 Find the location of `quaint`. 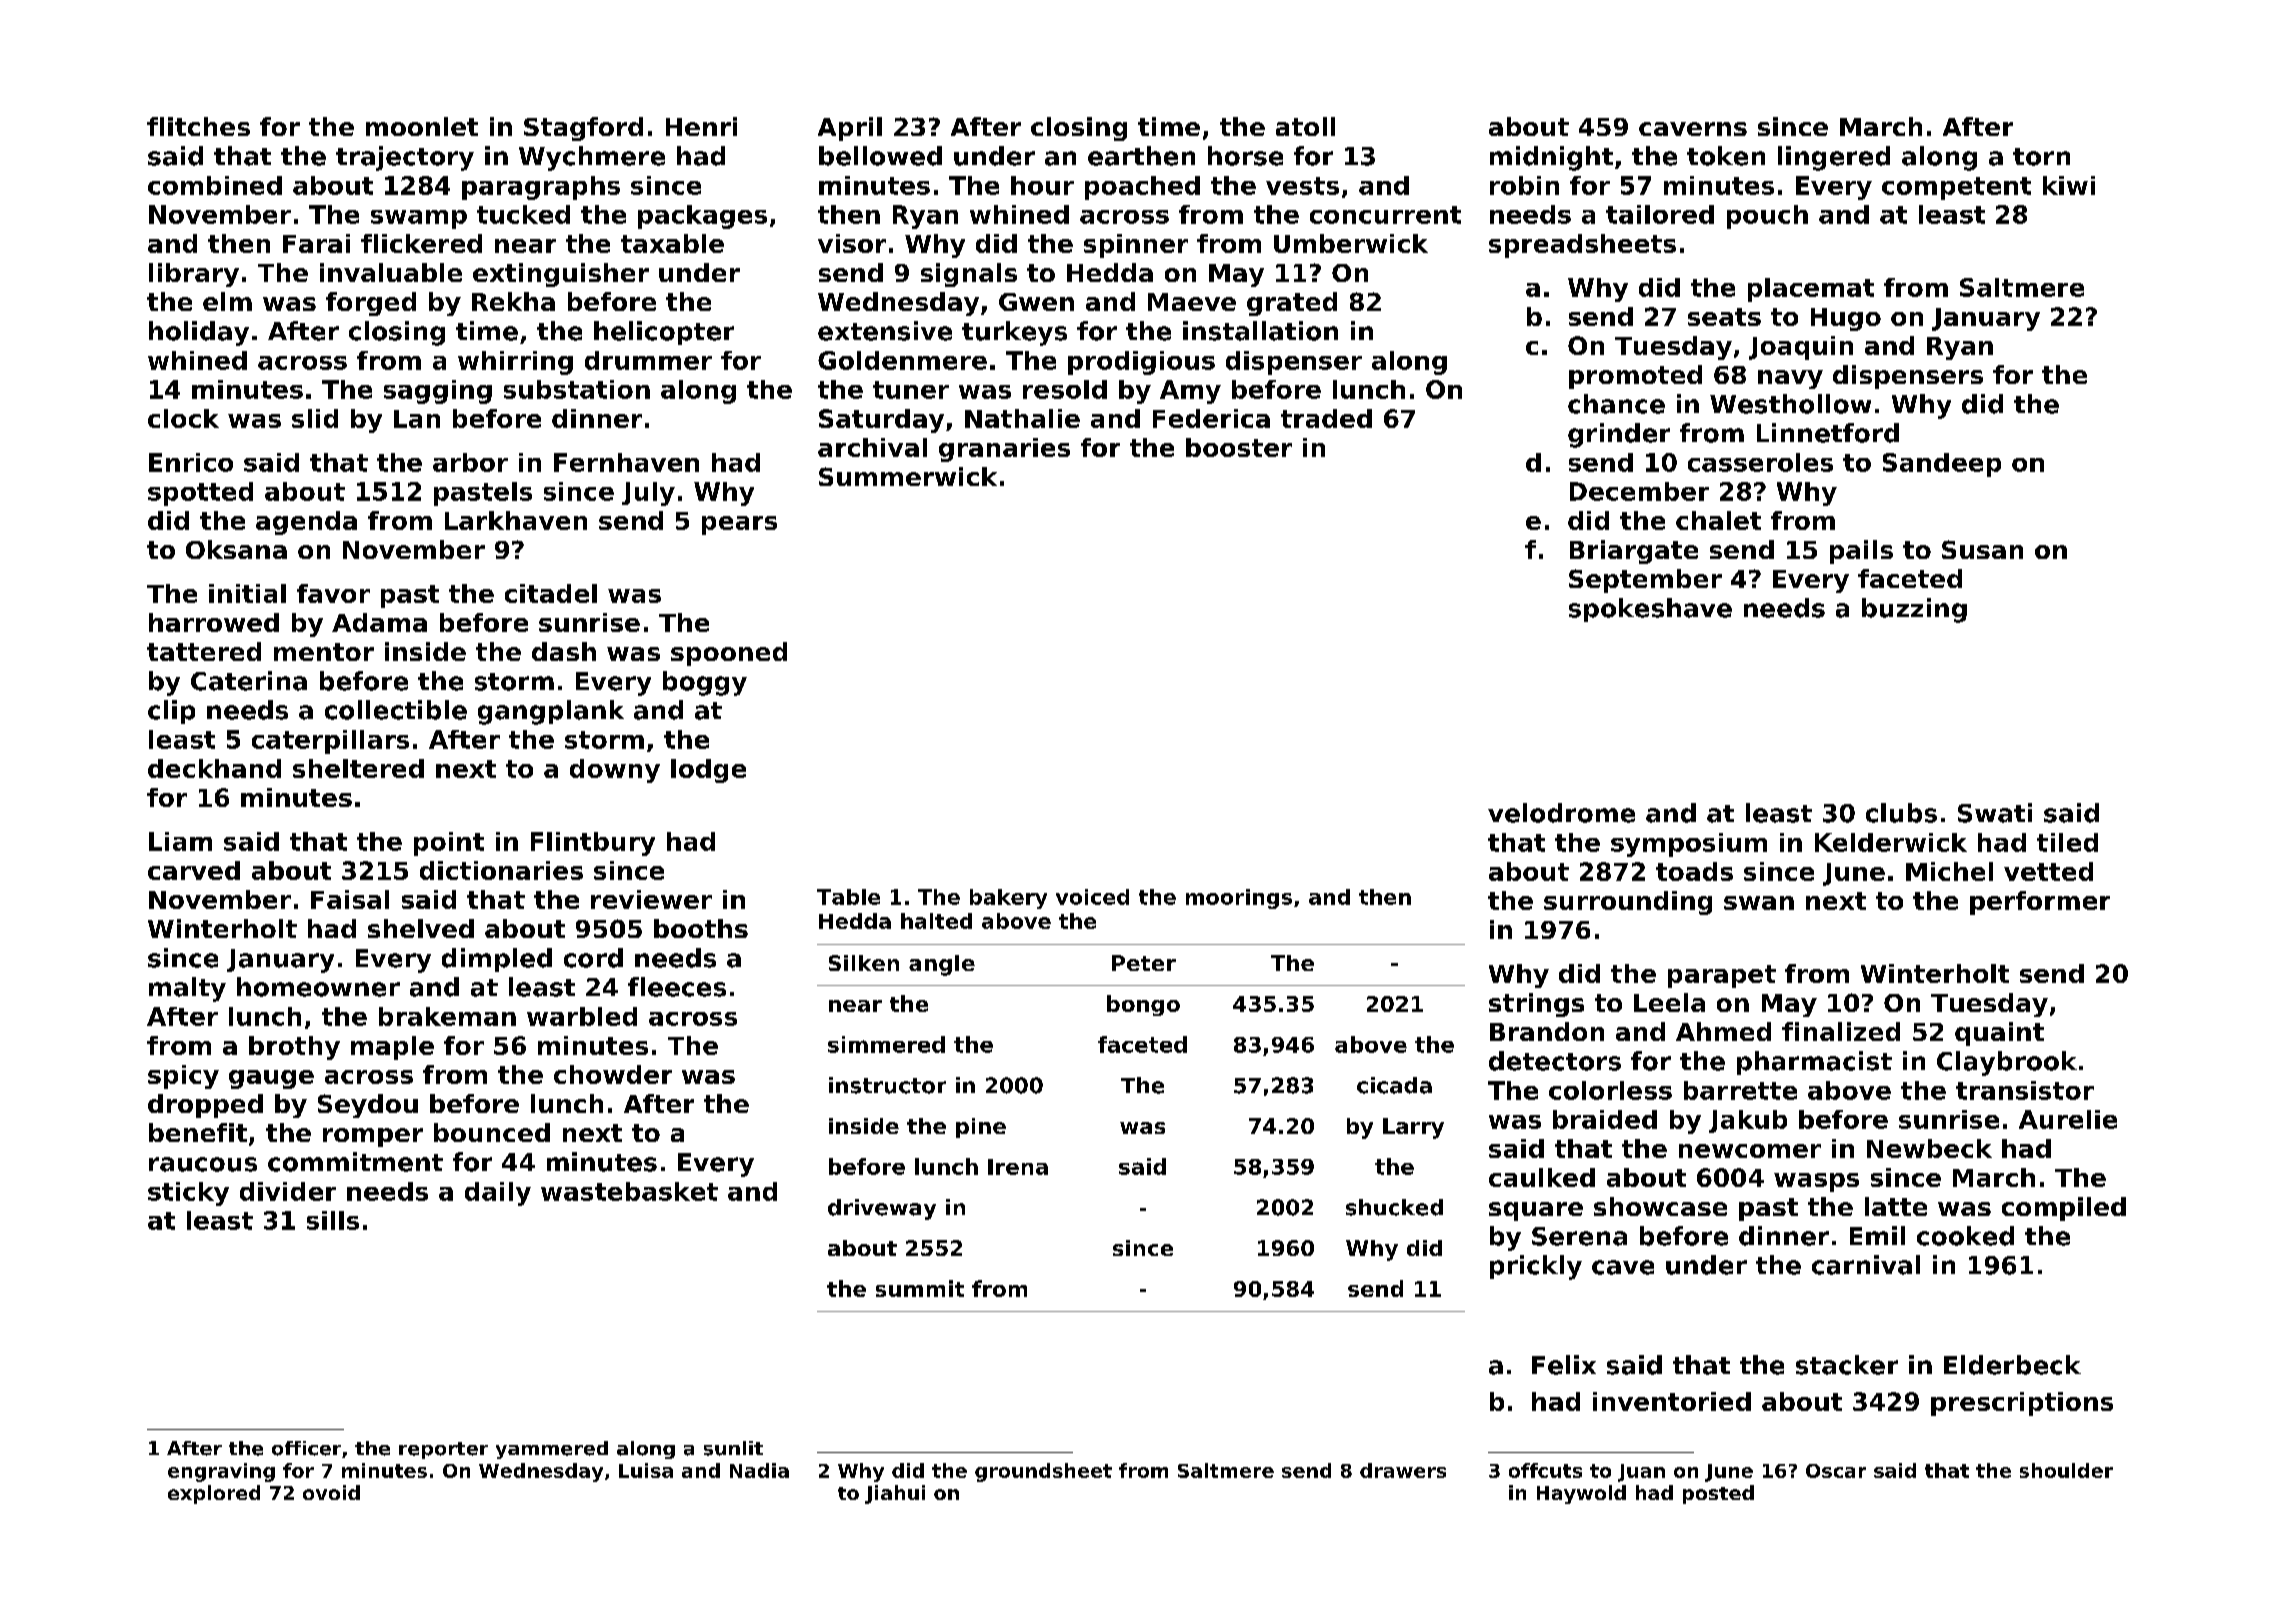

quaint is located at coordinates (1999, 1034).
